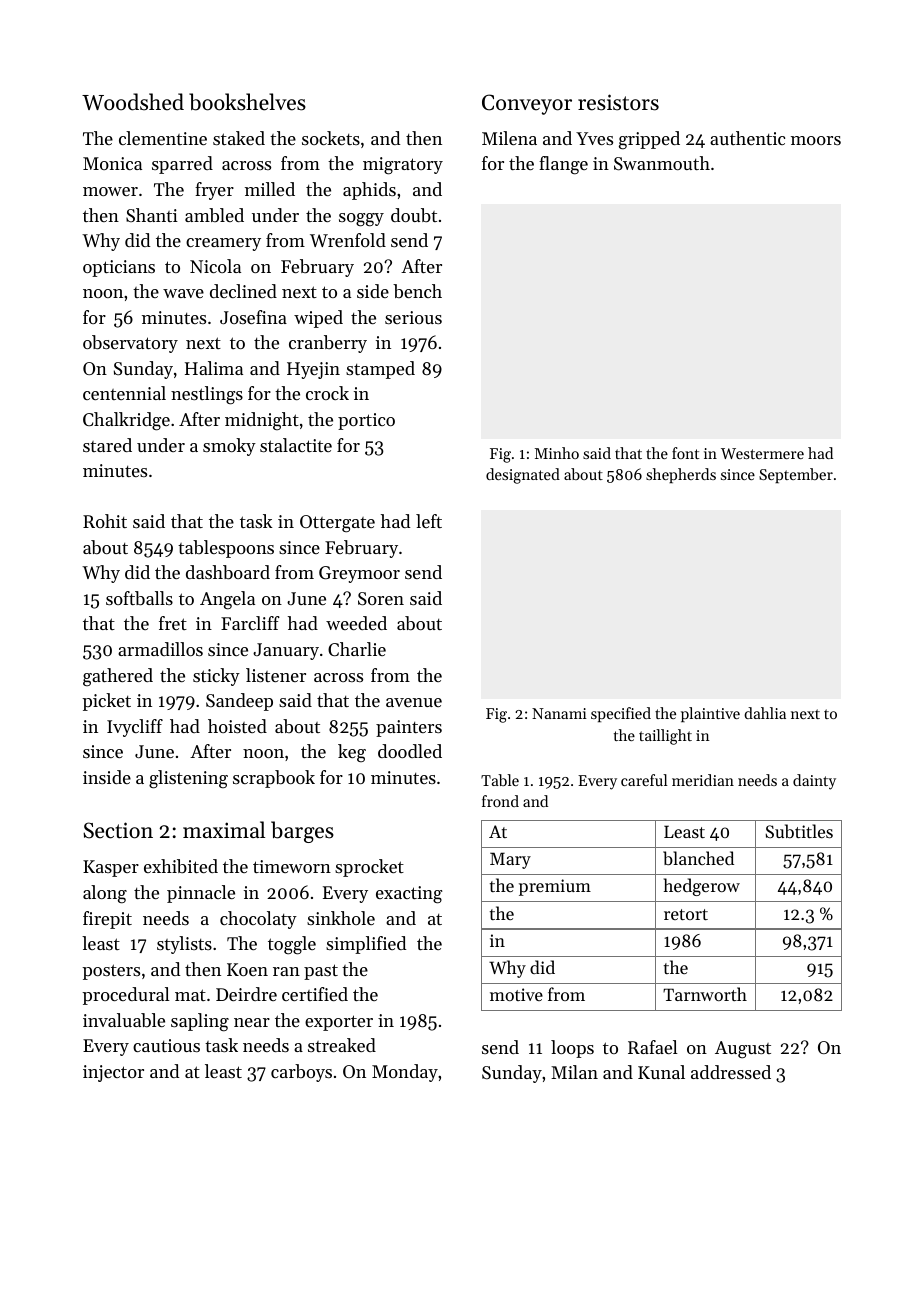  I want to click on dahlia, so click(765, 713).
